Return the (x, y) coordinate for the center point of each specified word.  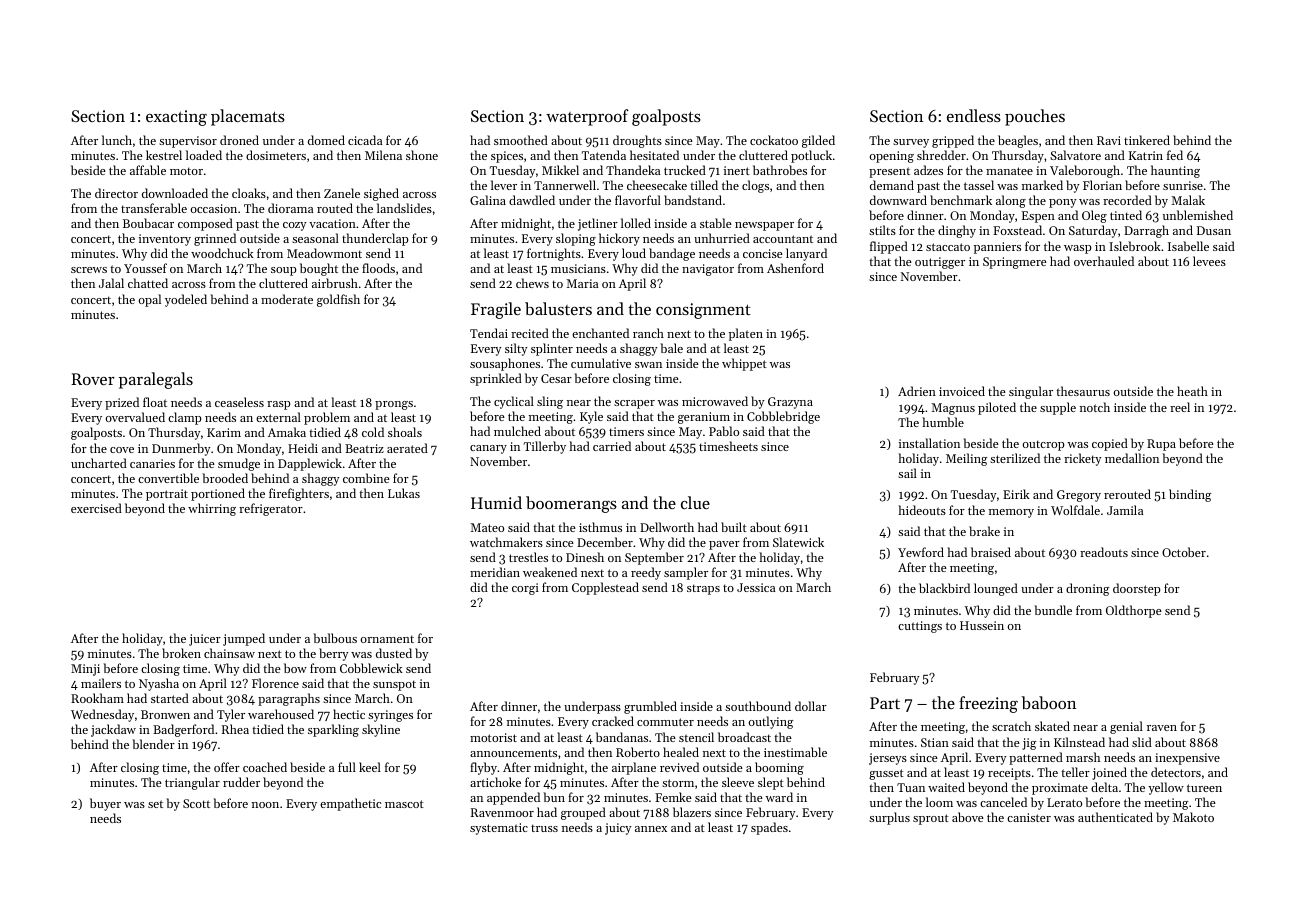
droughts (637, 141)
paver (724, 545)
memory (1011, 513)
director (116, 193)
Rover (93, 379)
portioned (218, 494)
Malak (1188, 200)
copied (1110, 444)
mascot (404, 804)
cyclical (514, 402)
